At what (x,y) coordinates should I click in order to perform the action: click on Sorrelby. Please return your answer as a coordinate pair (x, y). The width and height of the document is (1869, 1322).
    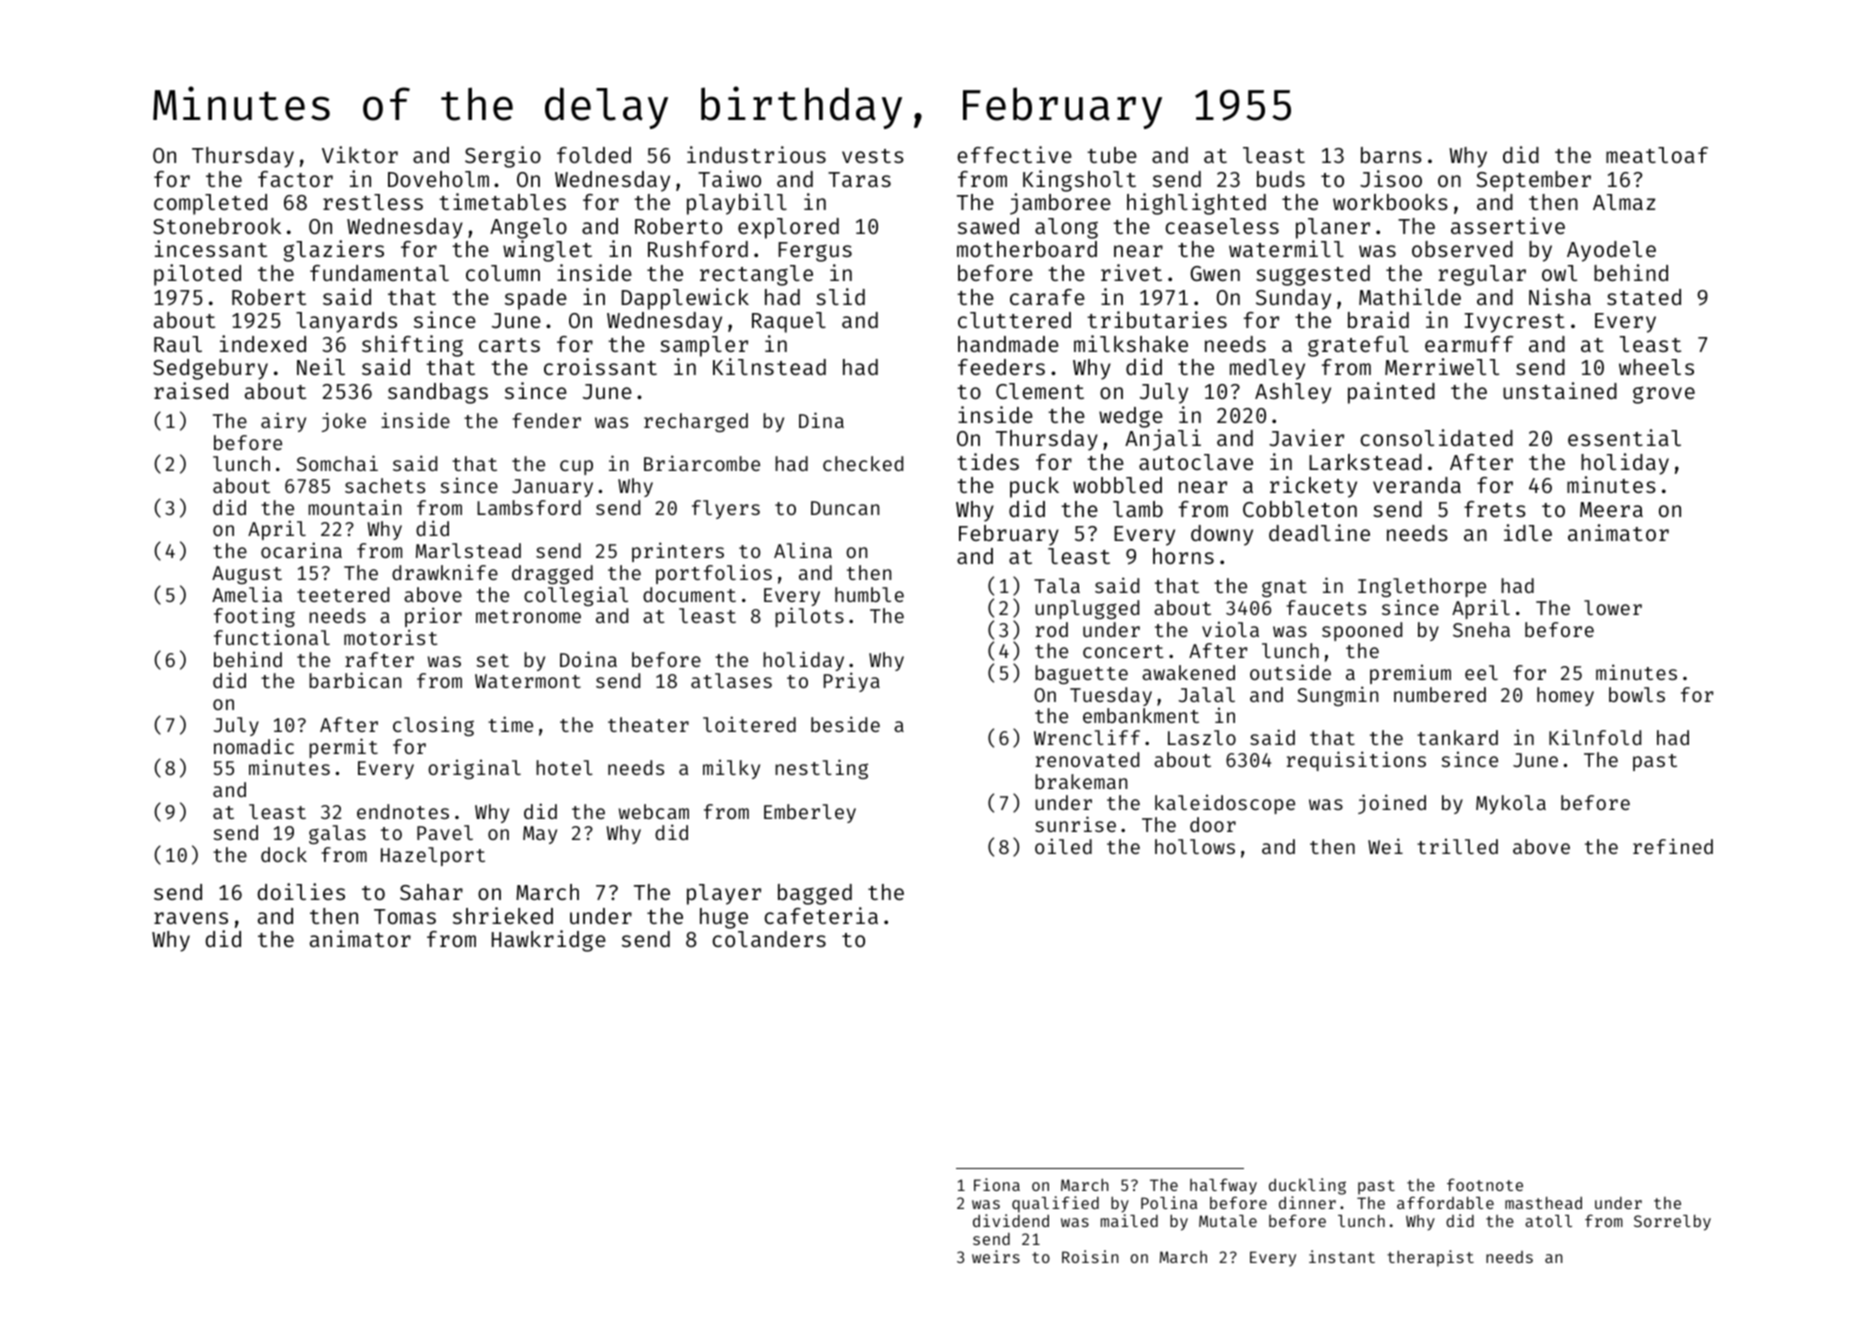
    Looking at the image, I should click on (1672, 1223).
